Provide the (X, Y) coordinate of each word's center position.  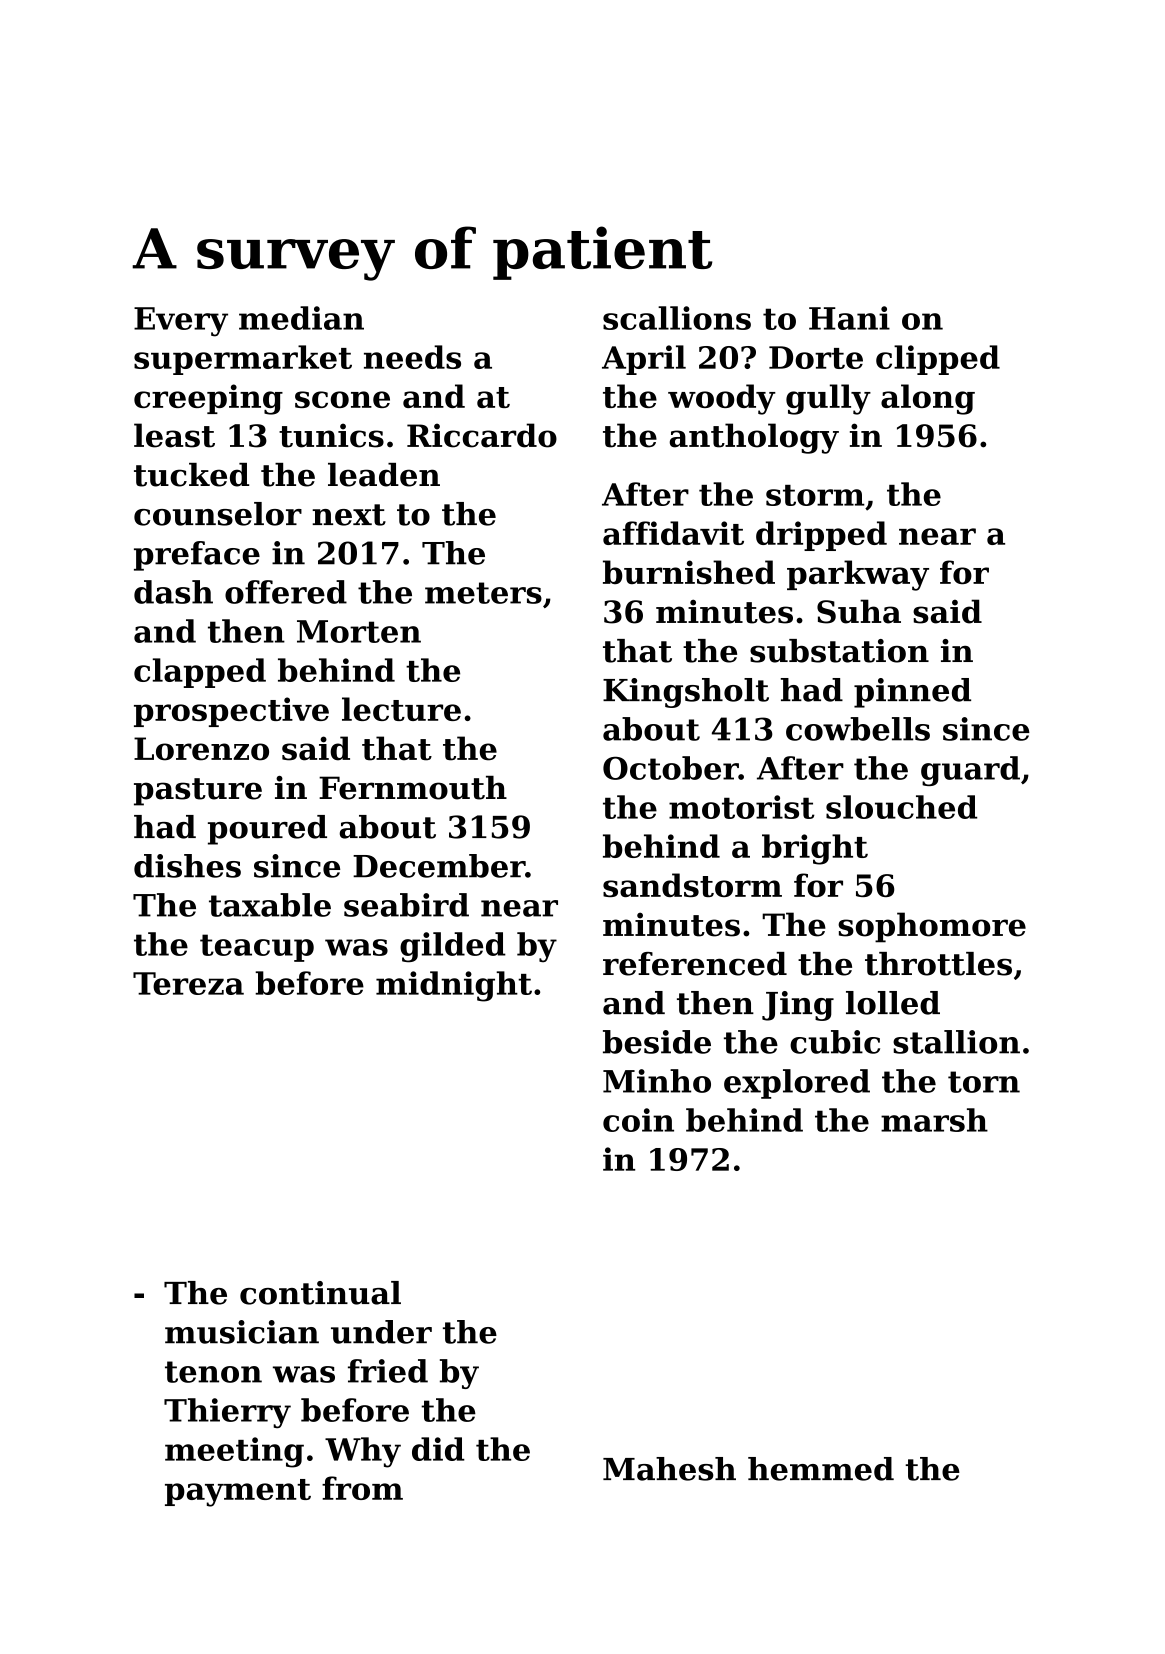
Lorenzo (201, 749)
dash (173, 592)
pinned (912, 693)
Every (181, 322)
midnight (454, 986)
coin (638, 1120)
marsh (934, 1120)
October (671, 768)
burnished (689, 572)
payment (238, 1493)
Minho (657, 1081)
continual (320, 1293)
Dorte (816, 357)
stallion (956, 1042)
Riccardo (482, 435)
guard (970, 771)
